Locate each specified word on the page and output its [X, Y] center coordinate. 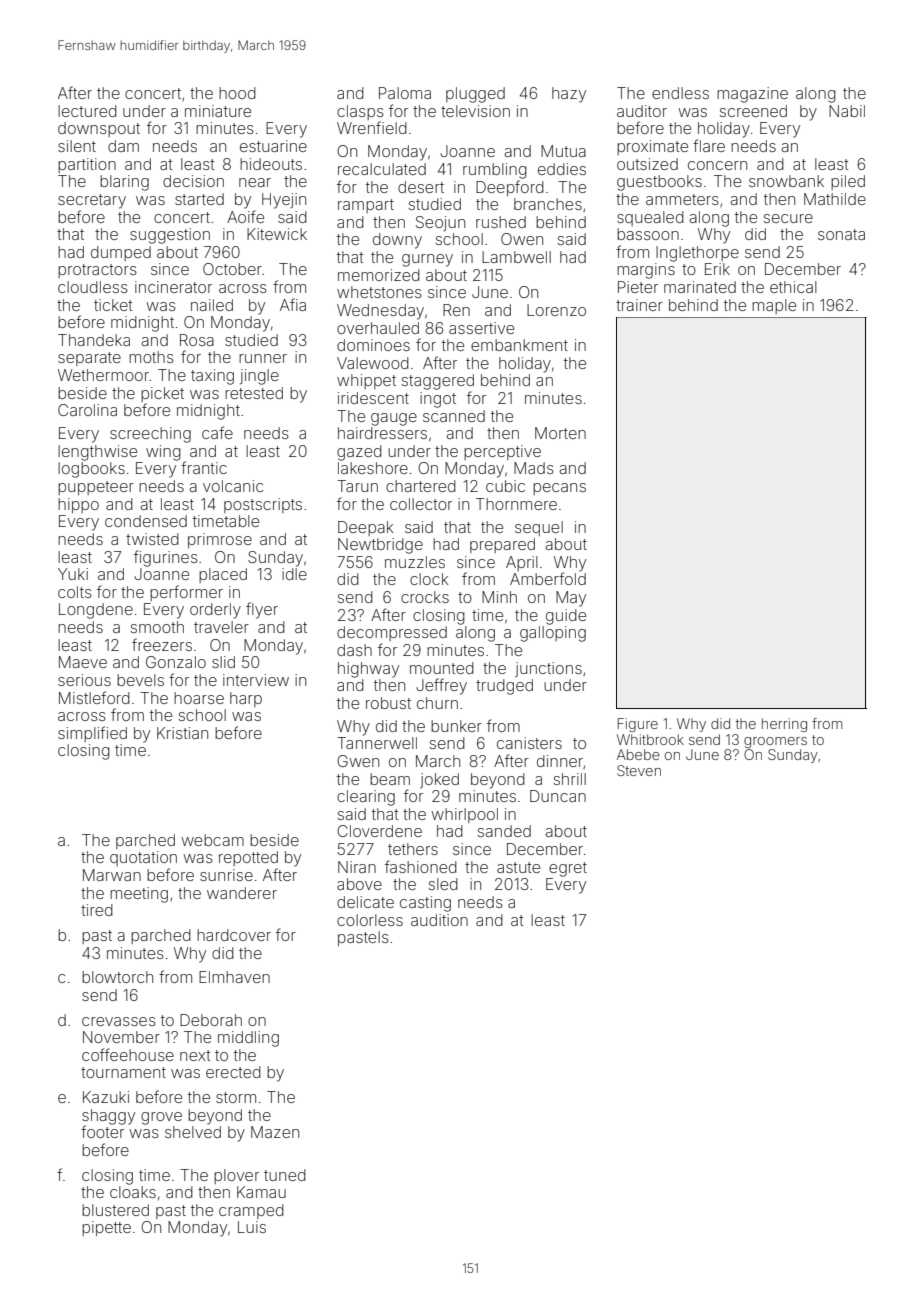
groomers [775, 742]
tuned [285, 1175]
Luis [252, 1227]
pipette [106, 1228]
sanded [504, 831]
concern [717, 165]
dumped [121, 253]
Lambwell [516, 257]
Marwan [112, 875]
